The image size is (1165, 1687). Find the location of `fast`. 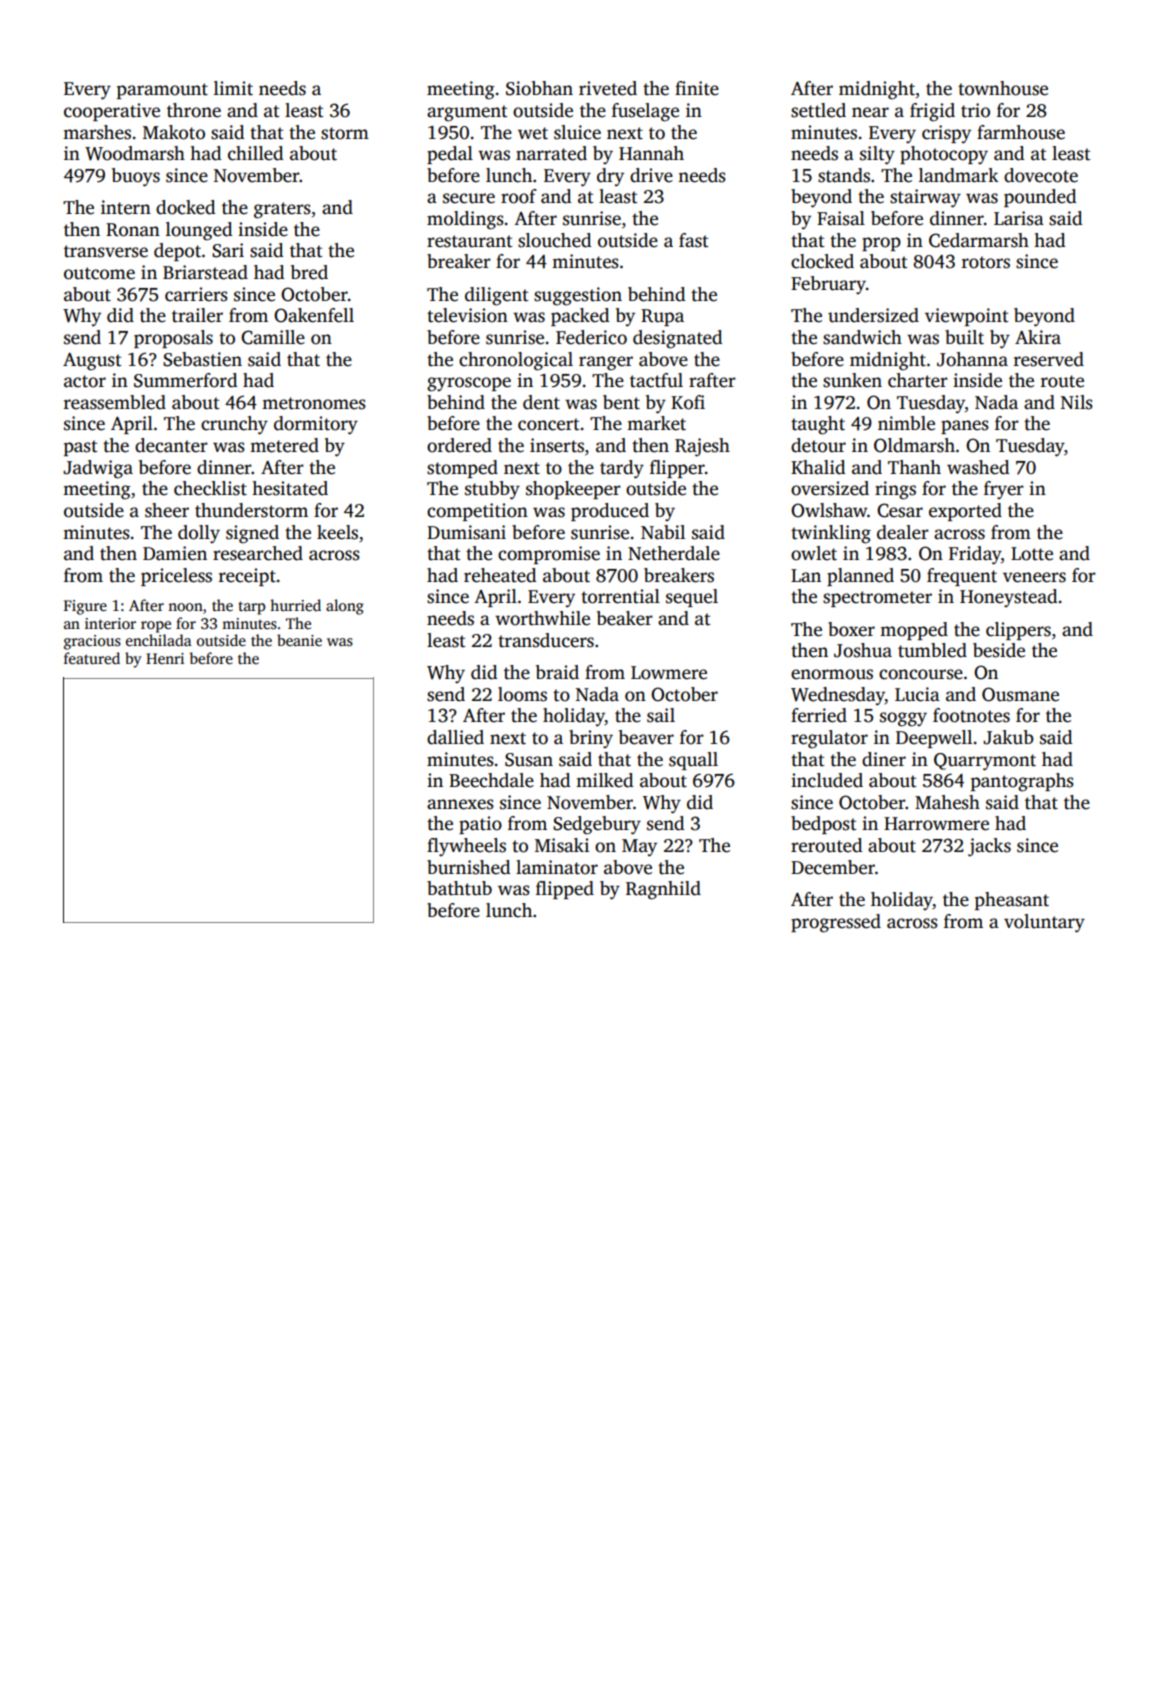

fast is located at coordinates (694, 240).
